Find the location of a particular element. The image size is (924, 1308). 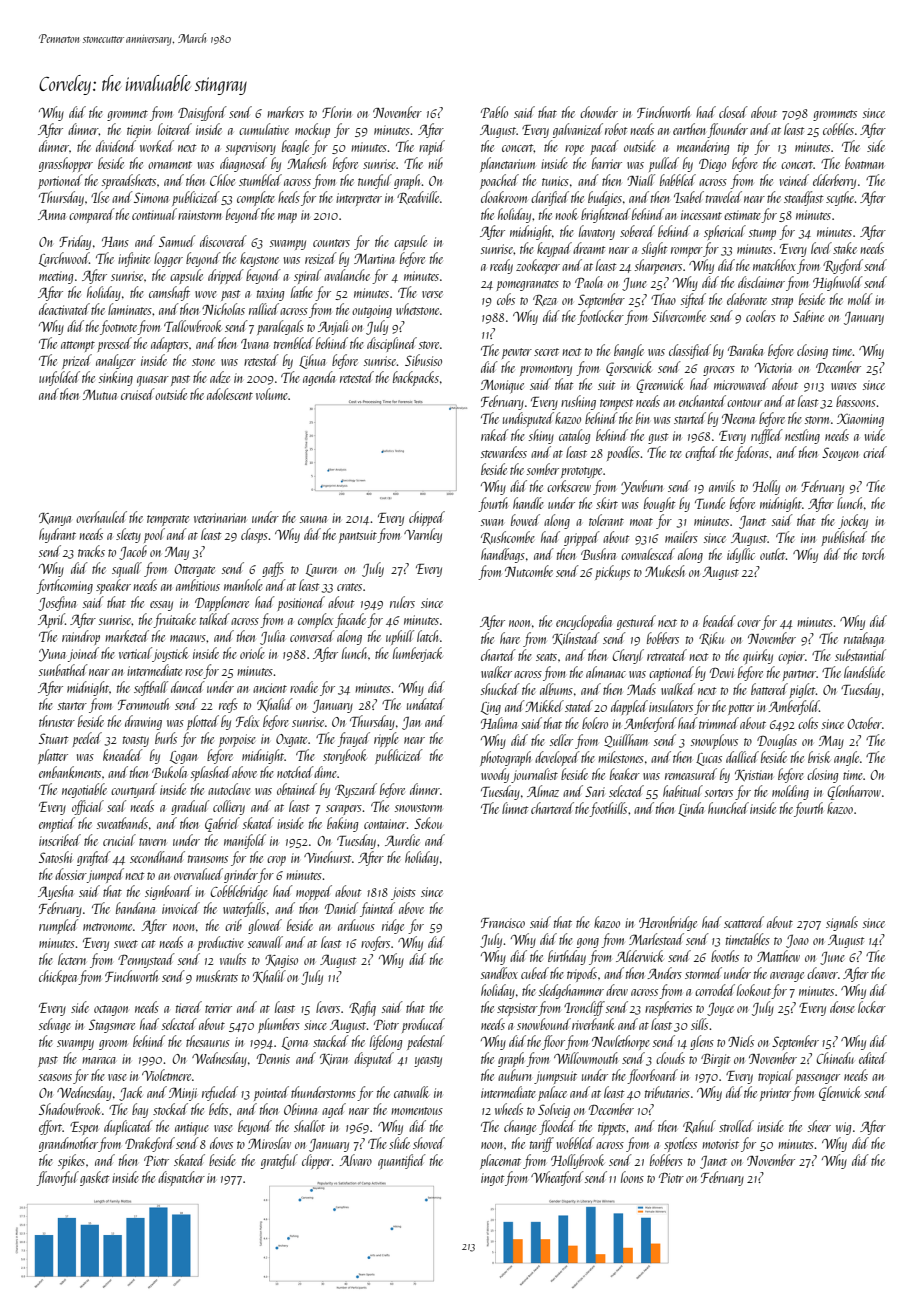

birthday is located at coordinates (567, 957).
